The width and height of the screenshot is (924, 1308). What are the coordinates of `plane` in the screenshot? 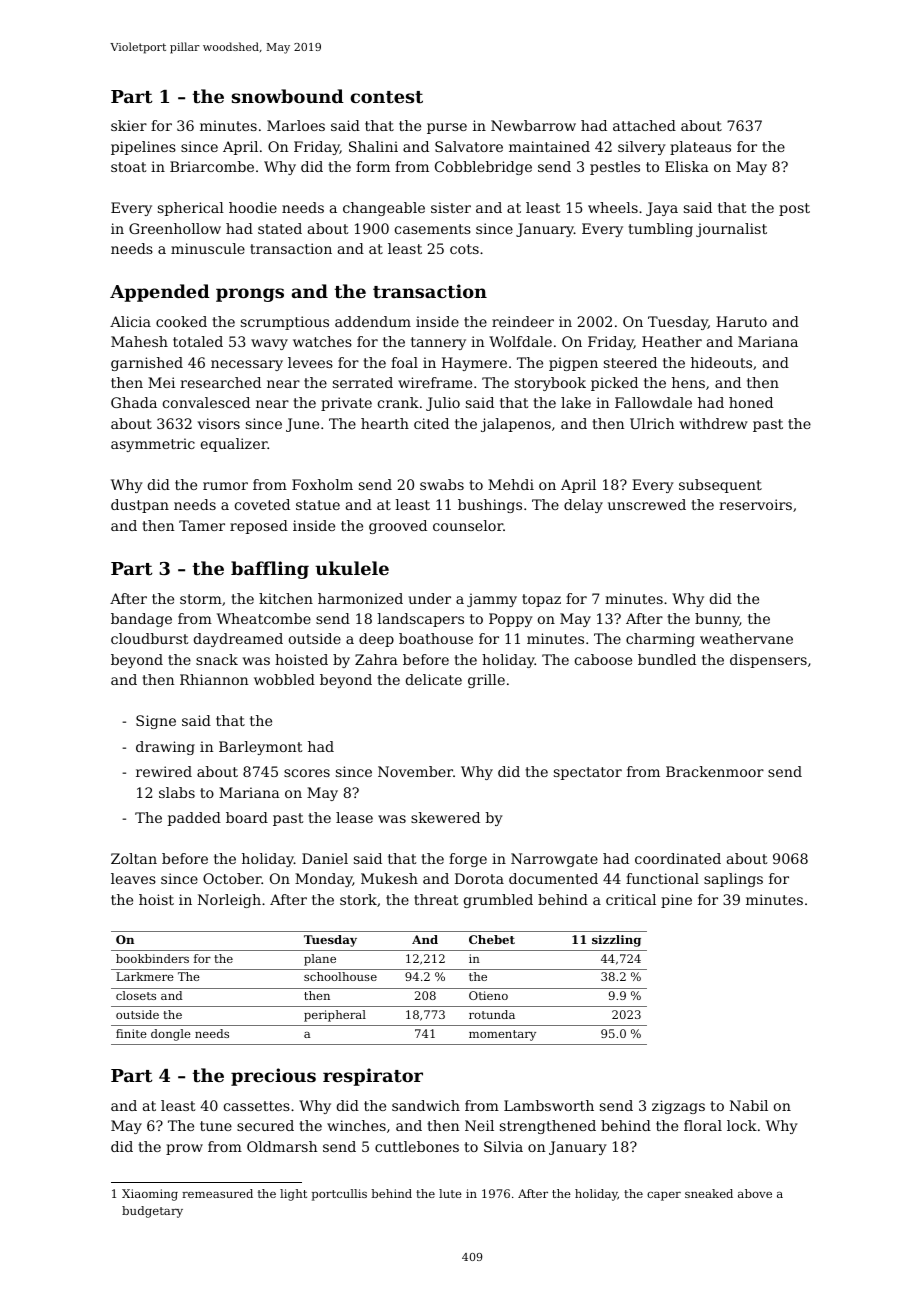 It's located at (320, 960).
